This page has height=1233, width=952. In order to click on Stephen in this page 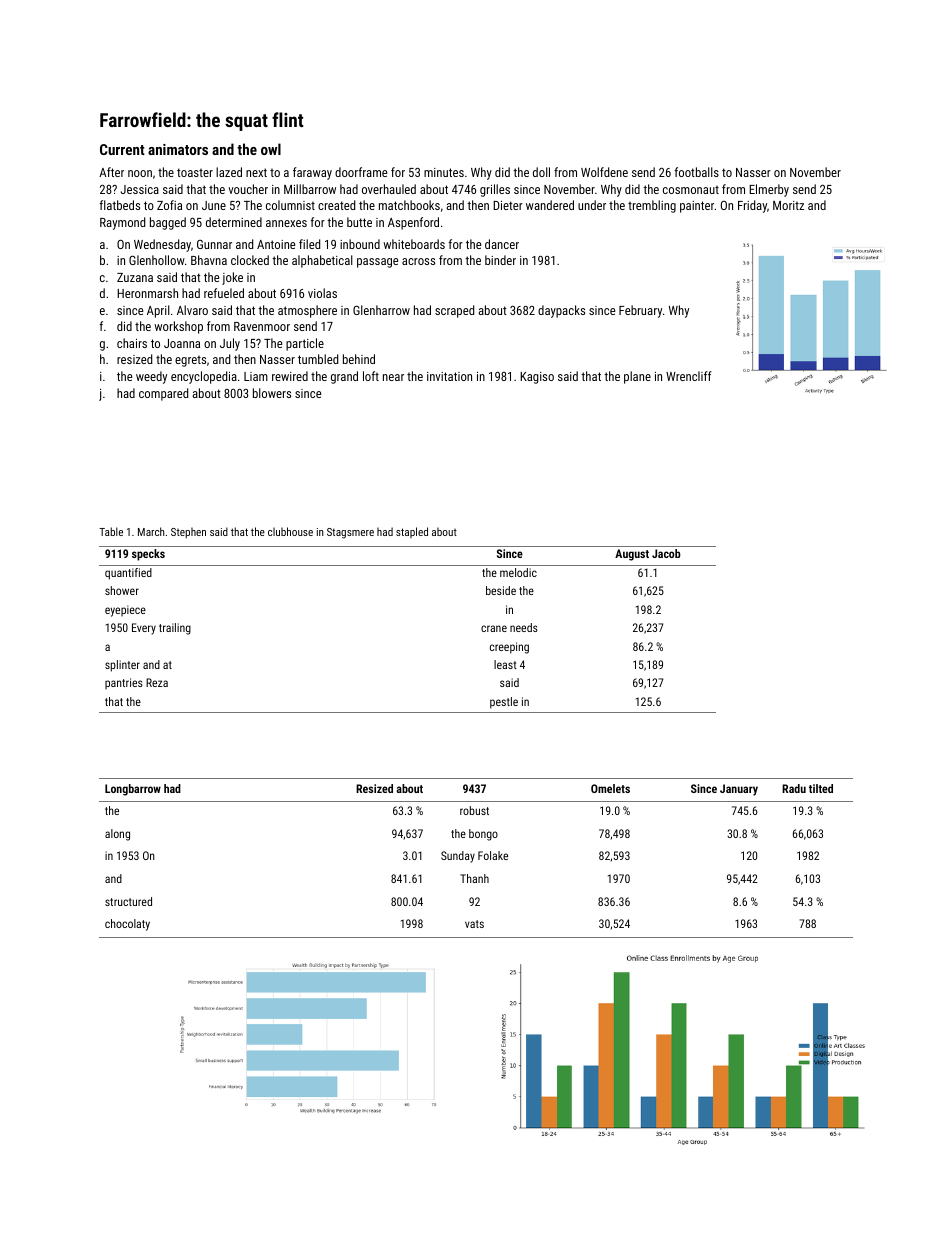, I will do `click(188, 532)`.
